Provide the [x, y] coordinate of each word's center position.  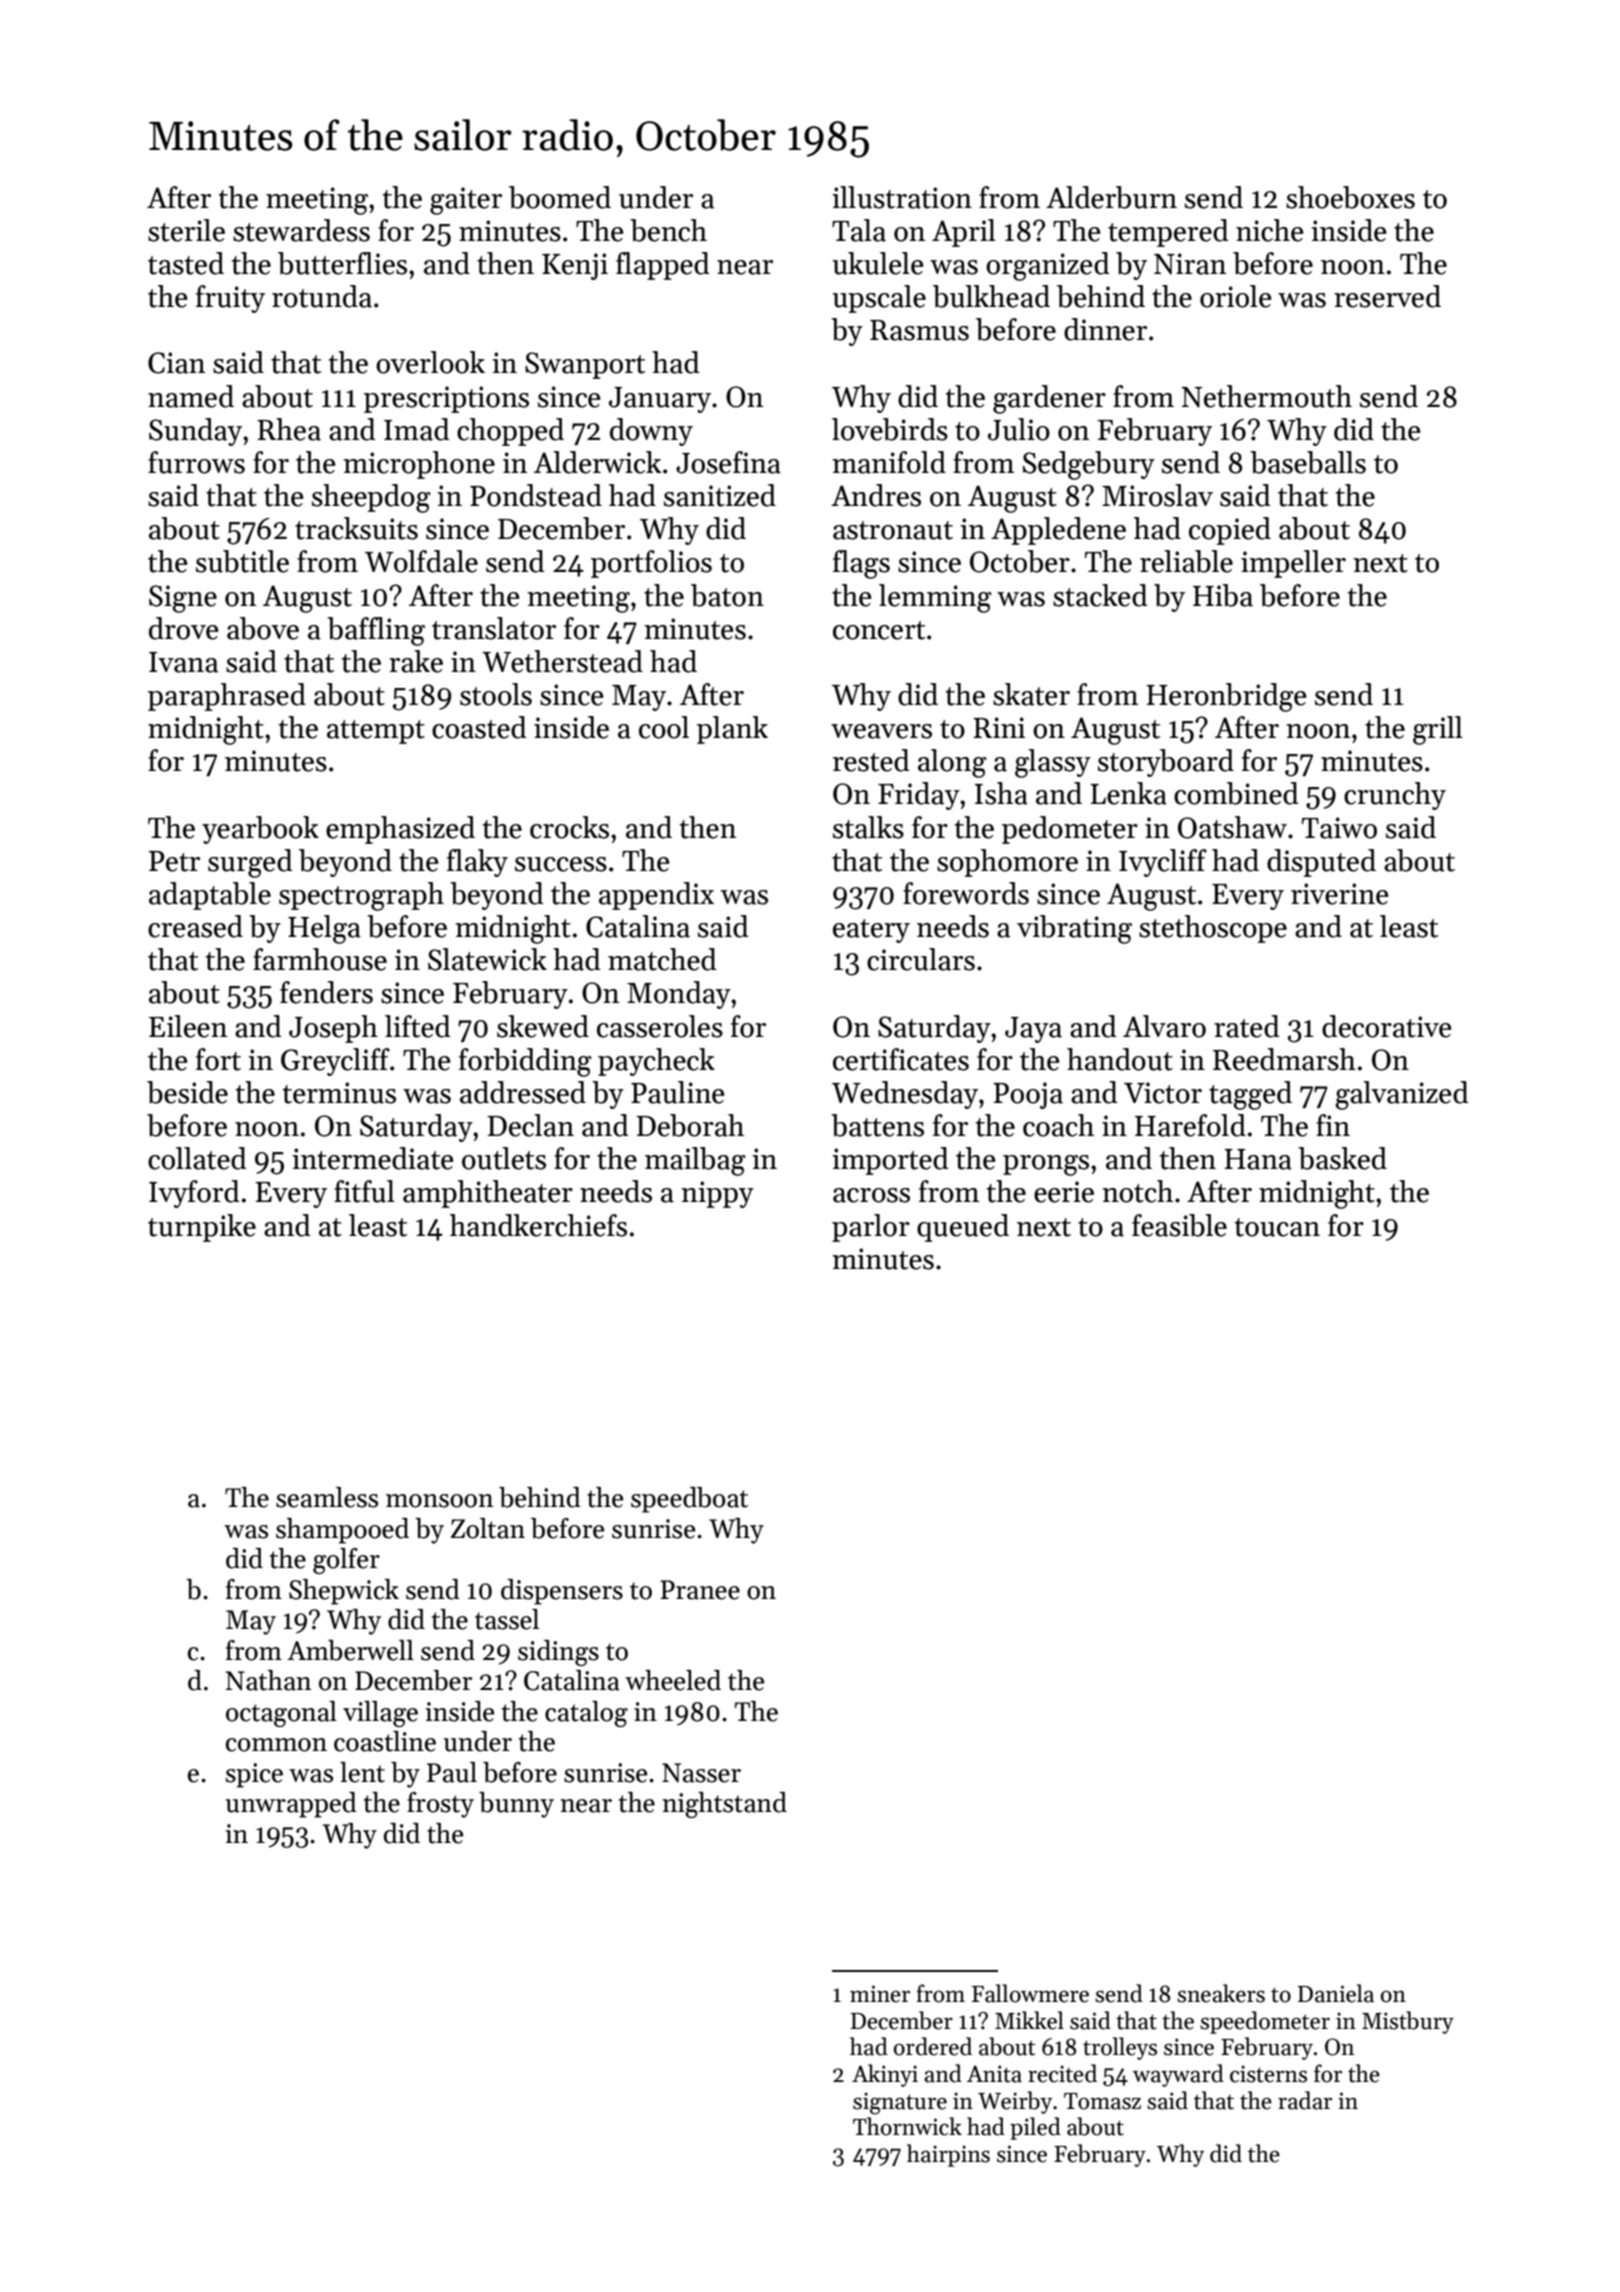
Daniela [1336, 1993]
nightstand [724, 1805]
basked [1342, 1158]
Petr [174, 861]
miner [880, 1994]
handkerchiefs [538, 1225]
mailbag [695, 1161]
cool [664, 727]
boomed [560, 197]
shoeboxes [1350, 197]
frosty [440, 1805]
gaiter [466, 201]
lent [362, 1772]
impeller [1293, 564]
